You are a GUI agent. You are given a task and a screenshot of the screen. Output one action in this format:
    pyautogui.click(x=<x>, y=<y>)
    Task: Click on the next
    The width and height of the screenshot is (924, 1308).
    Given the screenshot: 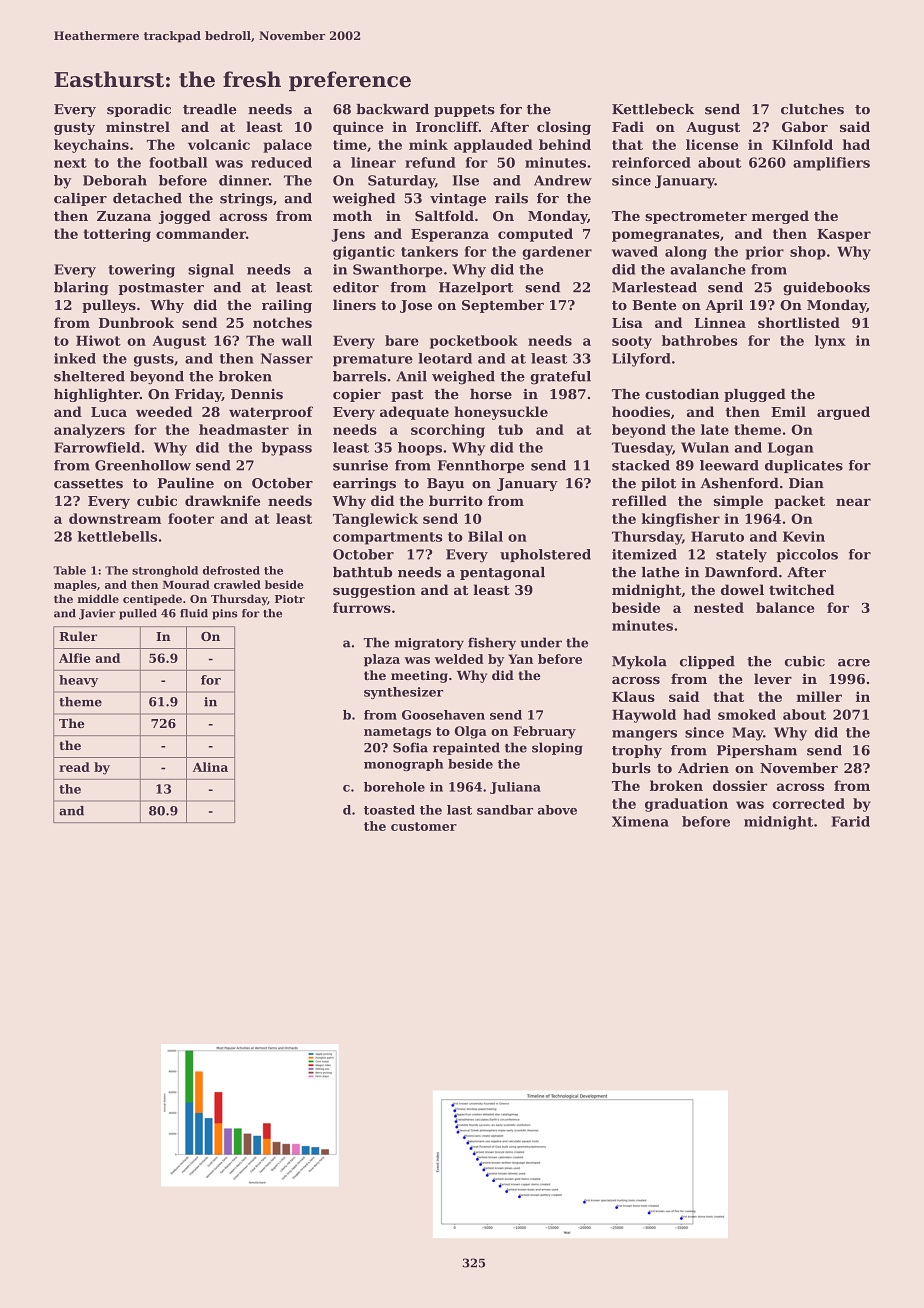 What is the action you would take?
    pyautogui.click(x=70, y=163)
